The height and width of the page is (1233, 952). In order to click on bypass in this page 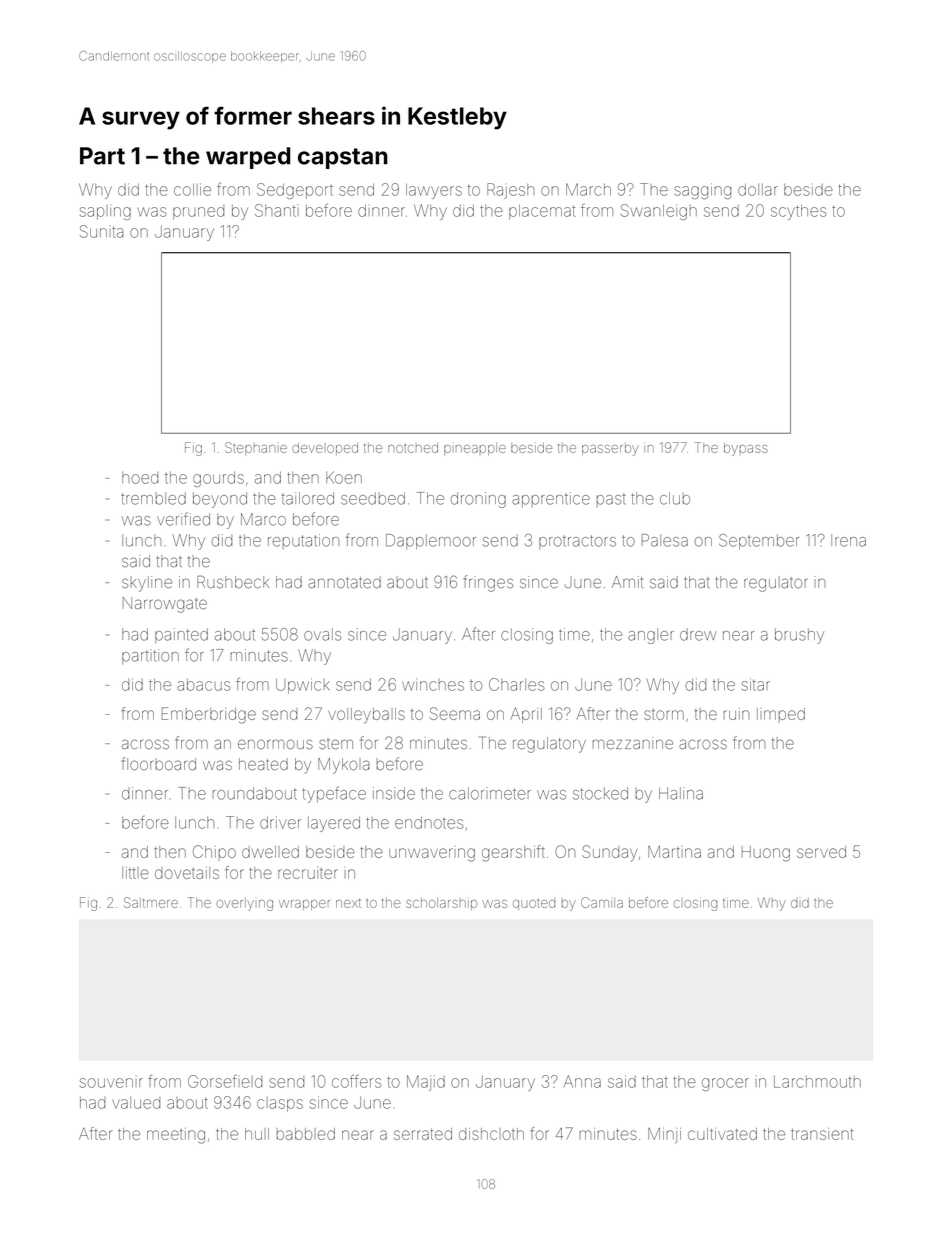, I will do `click(746, 449)`.
